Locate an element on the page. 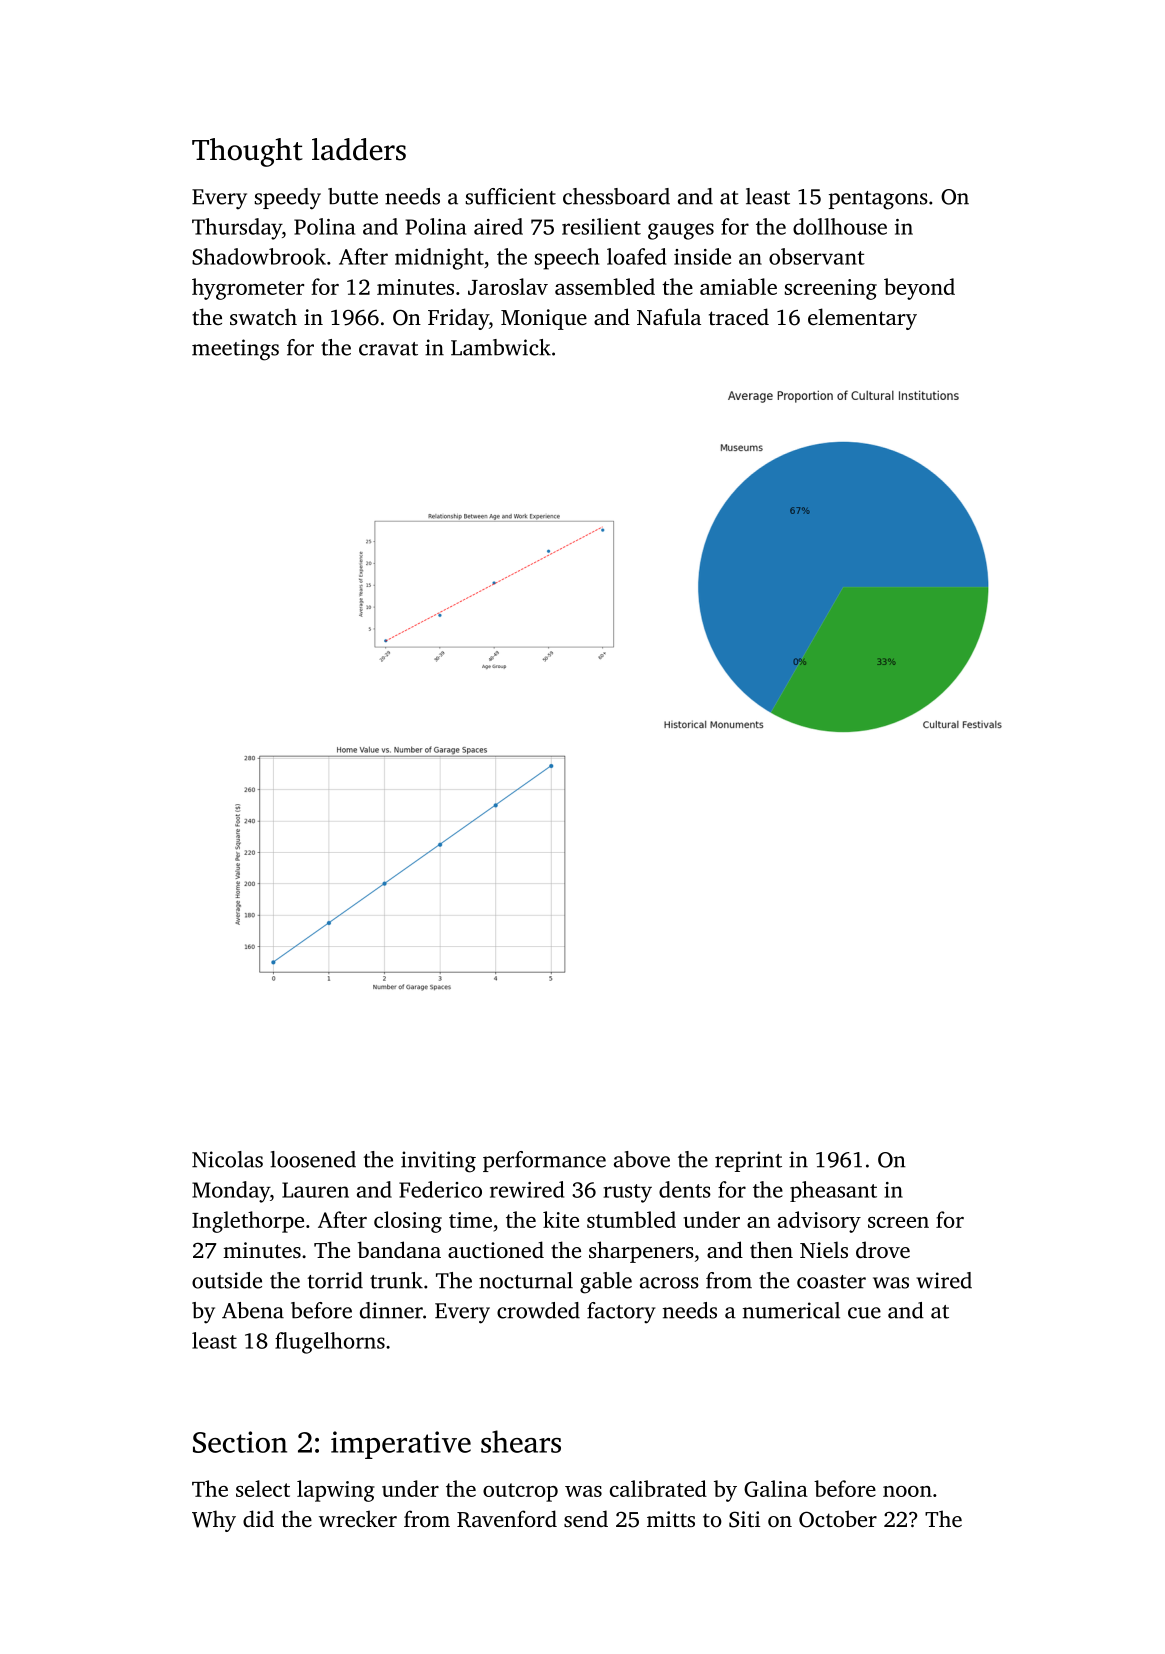 The height and width of the document is (1654, 1165). Federico is located at coordinates (440, 1189).
